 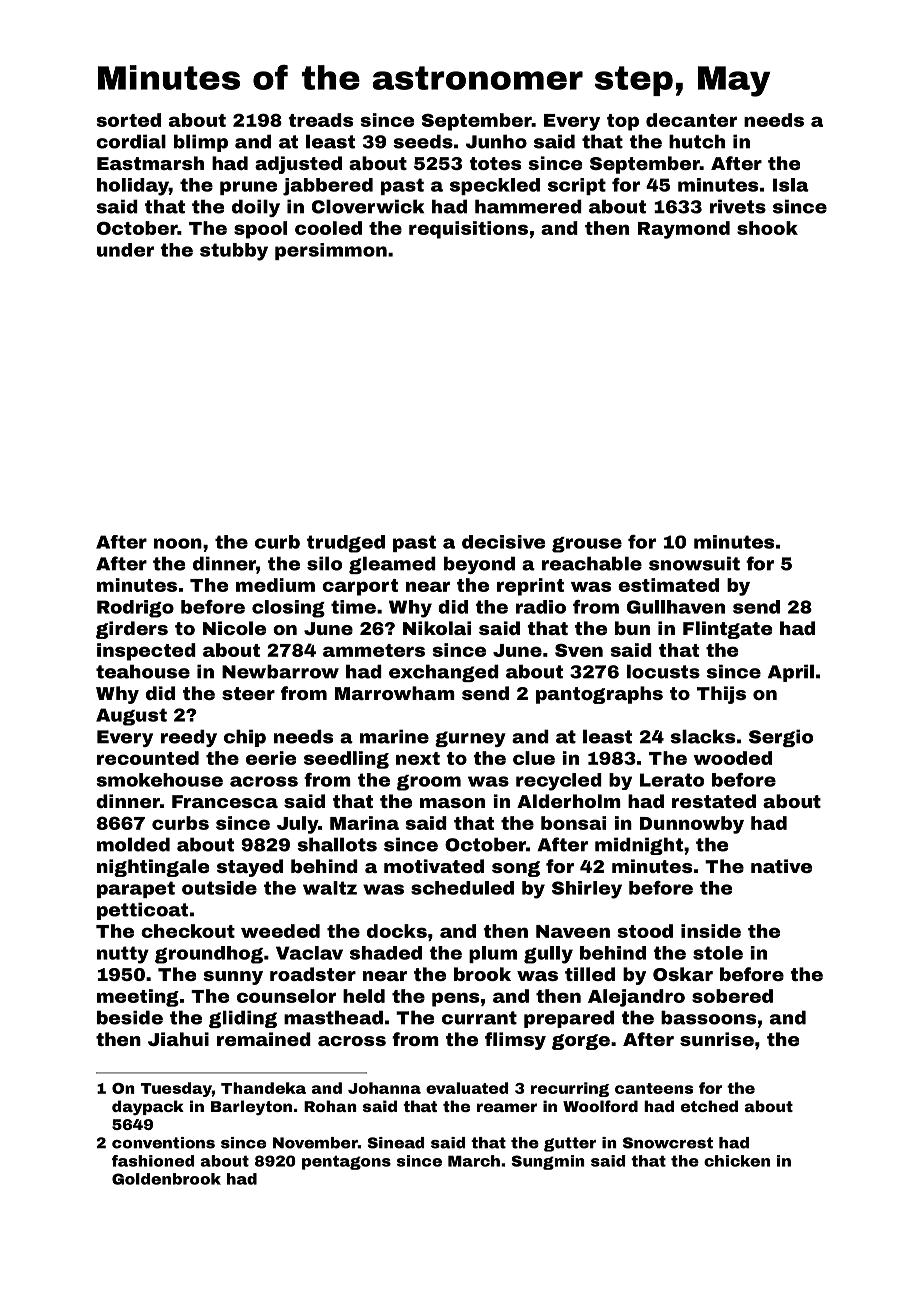 What do you see at coordinates (395, 1143) in the image?
I see `Sinead` at bounding box center [395, 1143].
